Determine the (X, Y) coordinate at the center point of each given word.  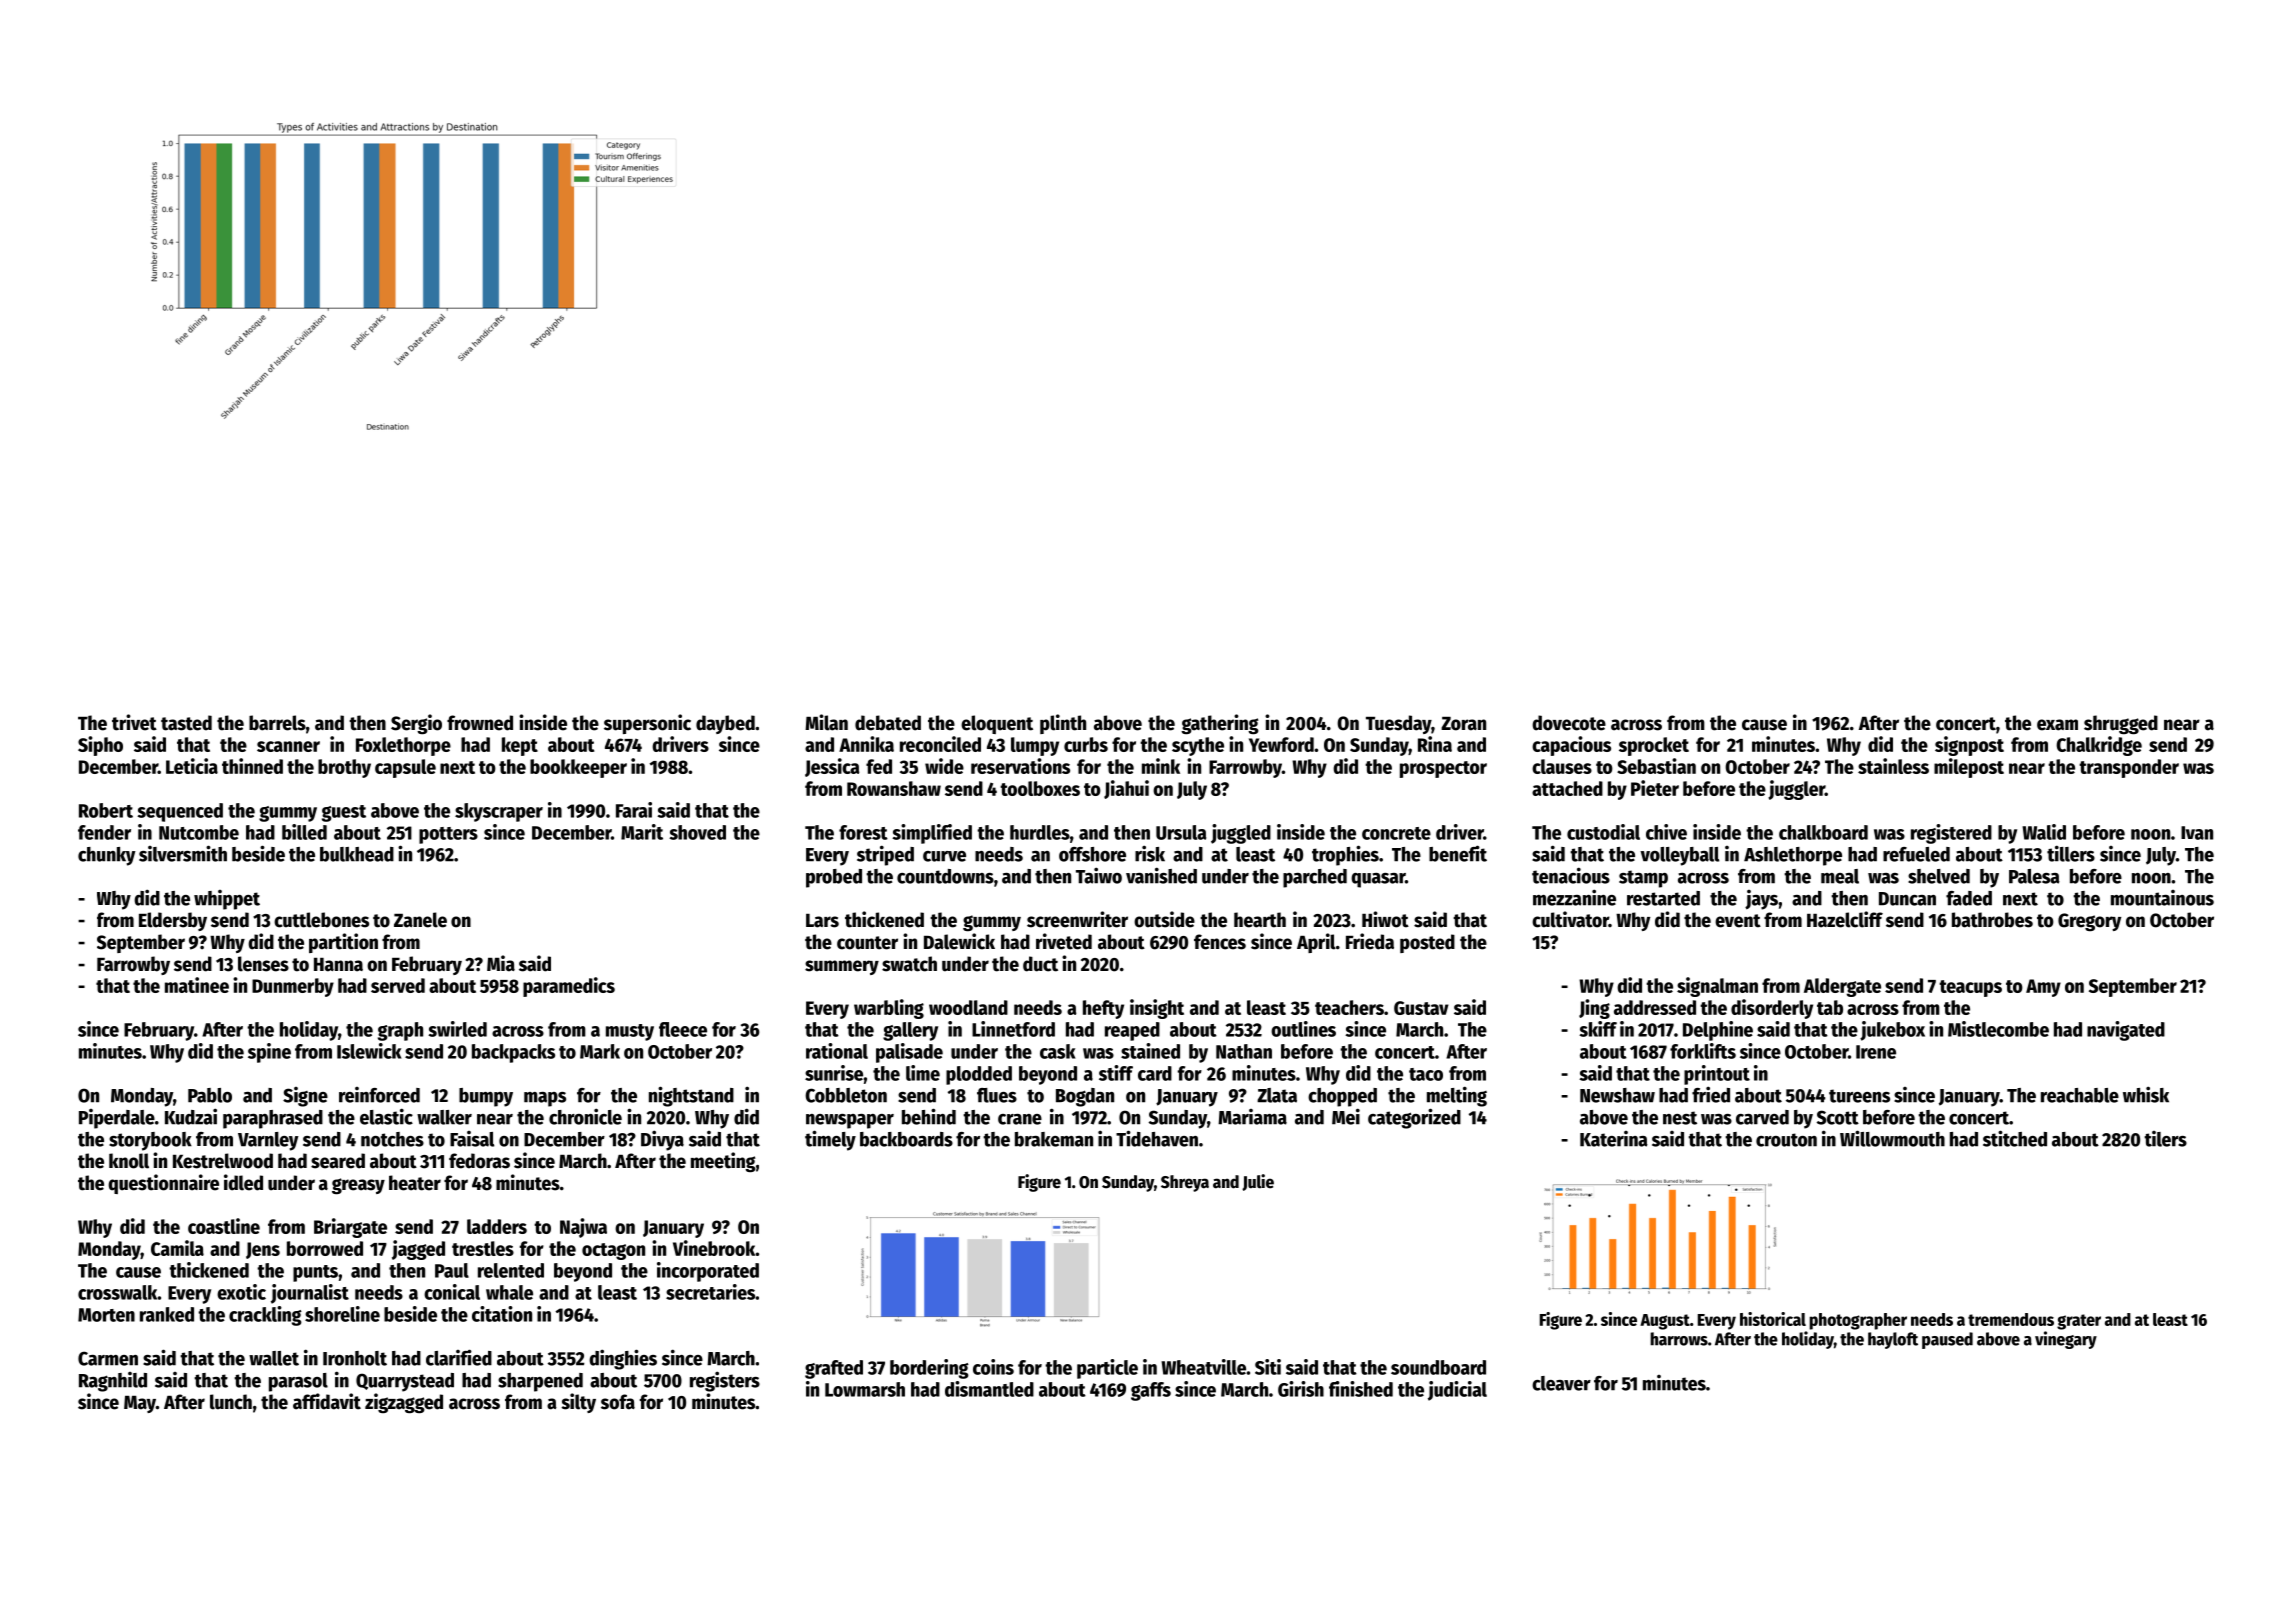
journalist (310, 1294)
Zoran (1463, 724)
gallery (910, 1031)
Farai (634, 810)
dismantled (989, 1389)
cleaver (1561, 1383)
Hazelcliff (1845, 919)
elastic (386, 1116)
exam (2057, 725)
